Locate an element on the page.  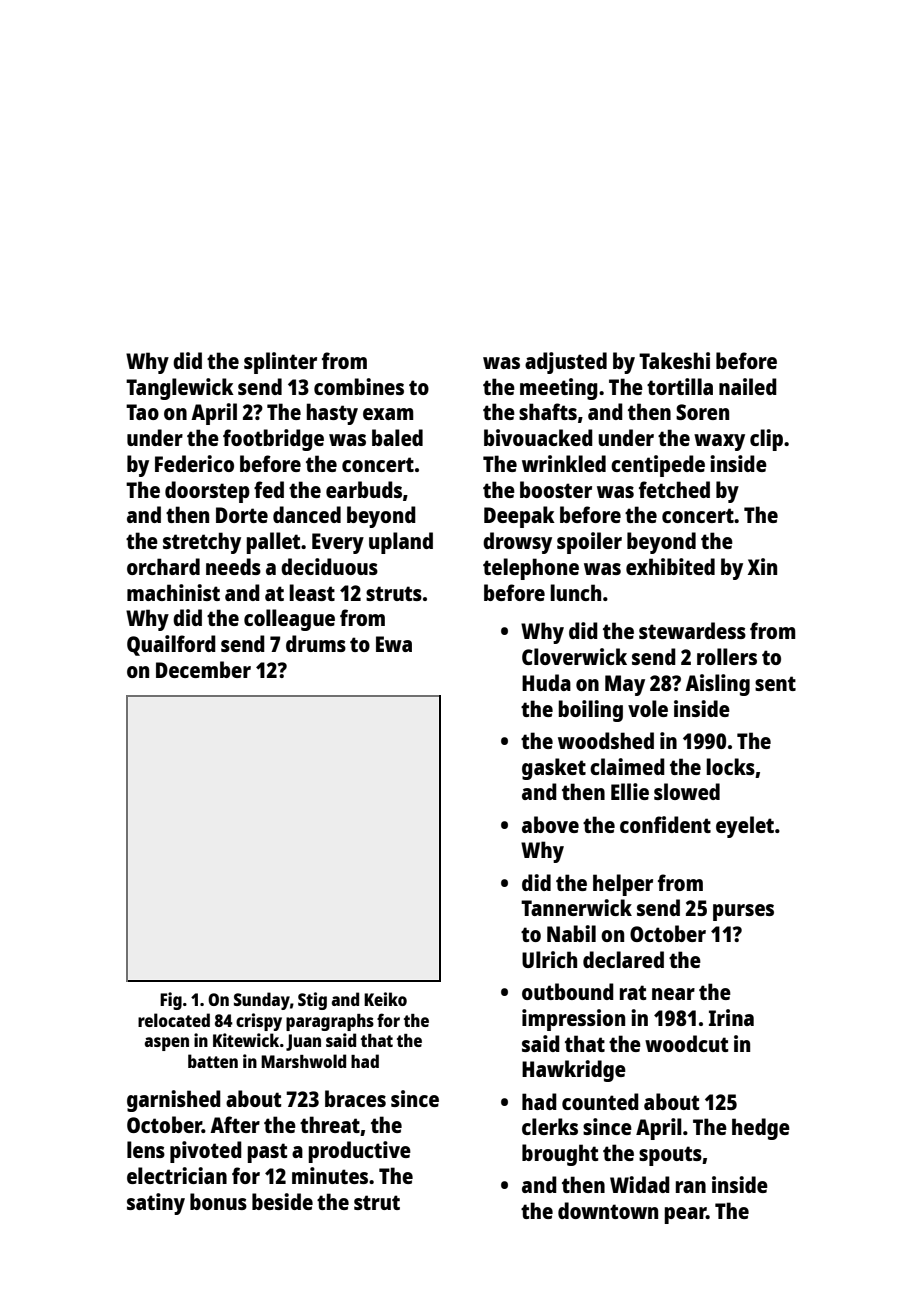
least is located at coordinates (312, 592).
